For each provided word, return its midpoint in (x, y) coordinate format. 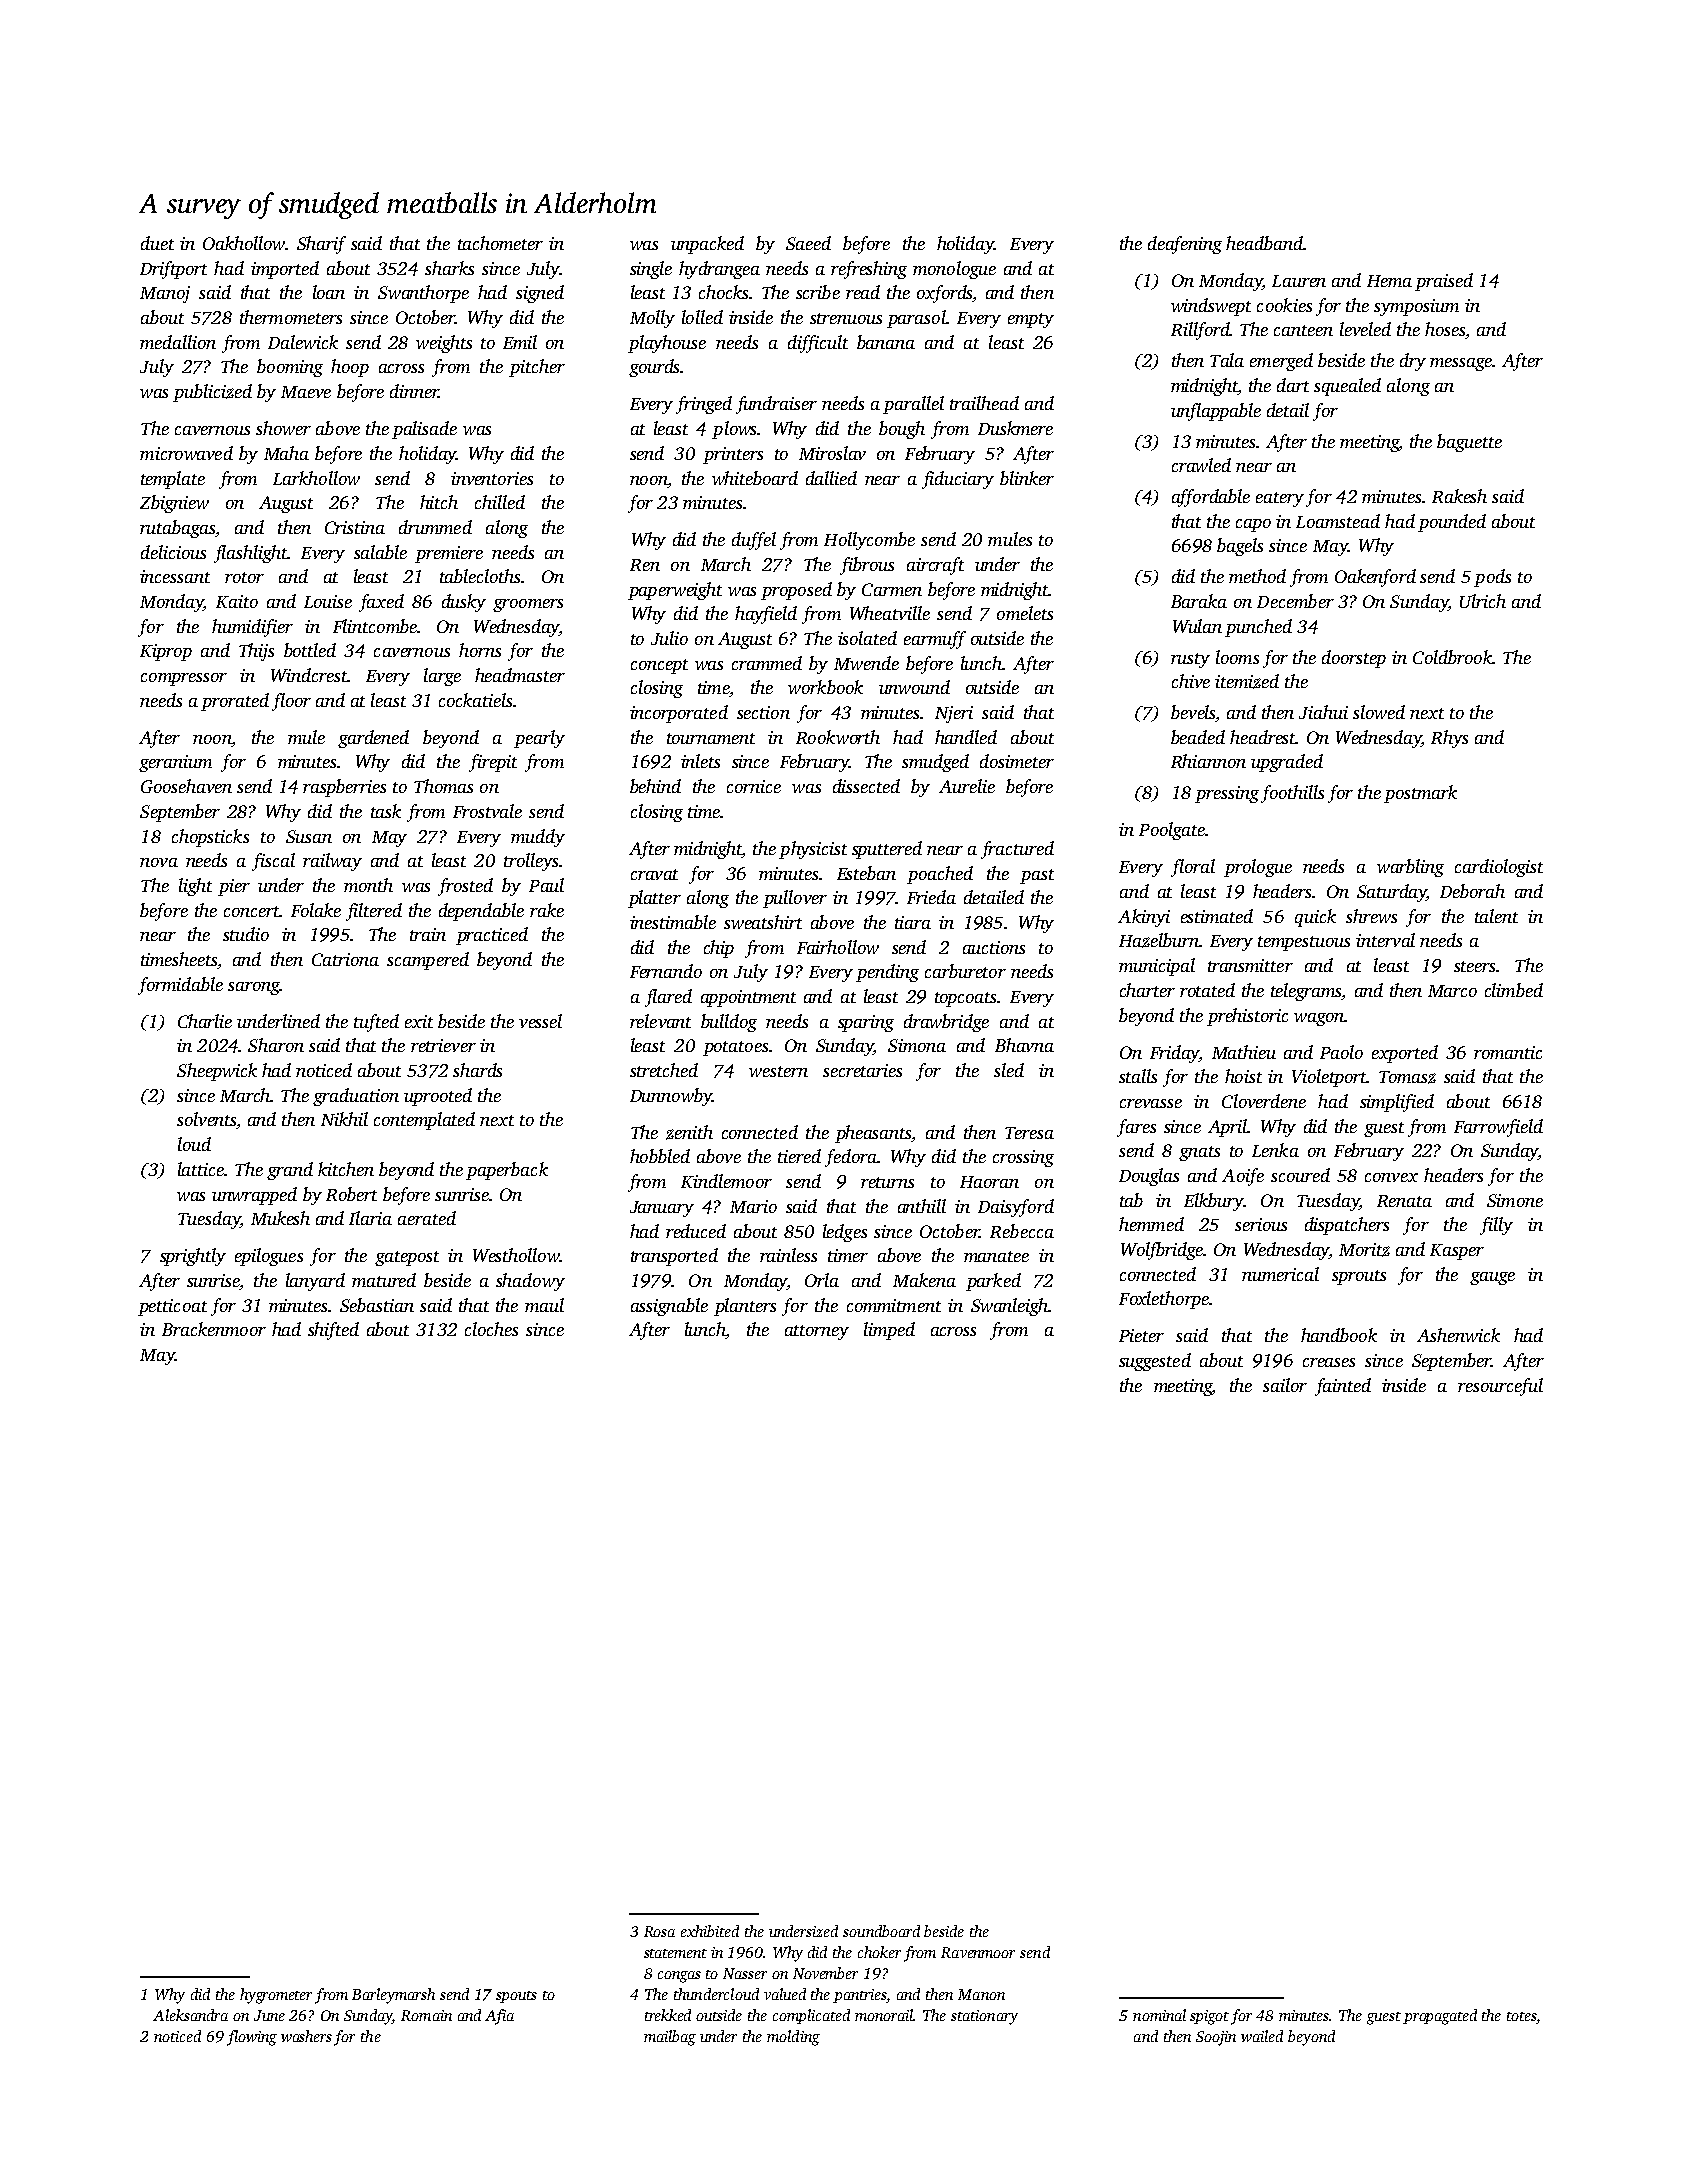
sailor (1285, 1385)
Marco (1452, 991)
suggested (1155, 1362)
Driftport (173, 270)
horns (480, 650)
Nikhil (344, 1119)
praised (1444, 282)
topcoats (965, 999)
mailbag (670, 2038)
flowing (252, 2038)
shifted (333, 1331)
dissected (866, 786)
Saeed (808, 243)
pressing (1227, 794)
